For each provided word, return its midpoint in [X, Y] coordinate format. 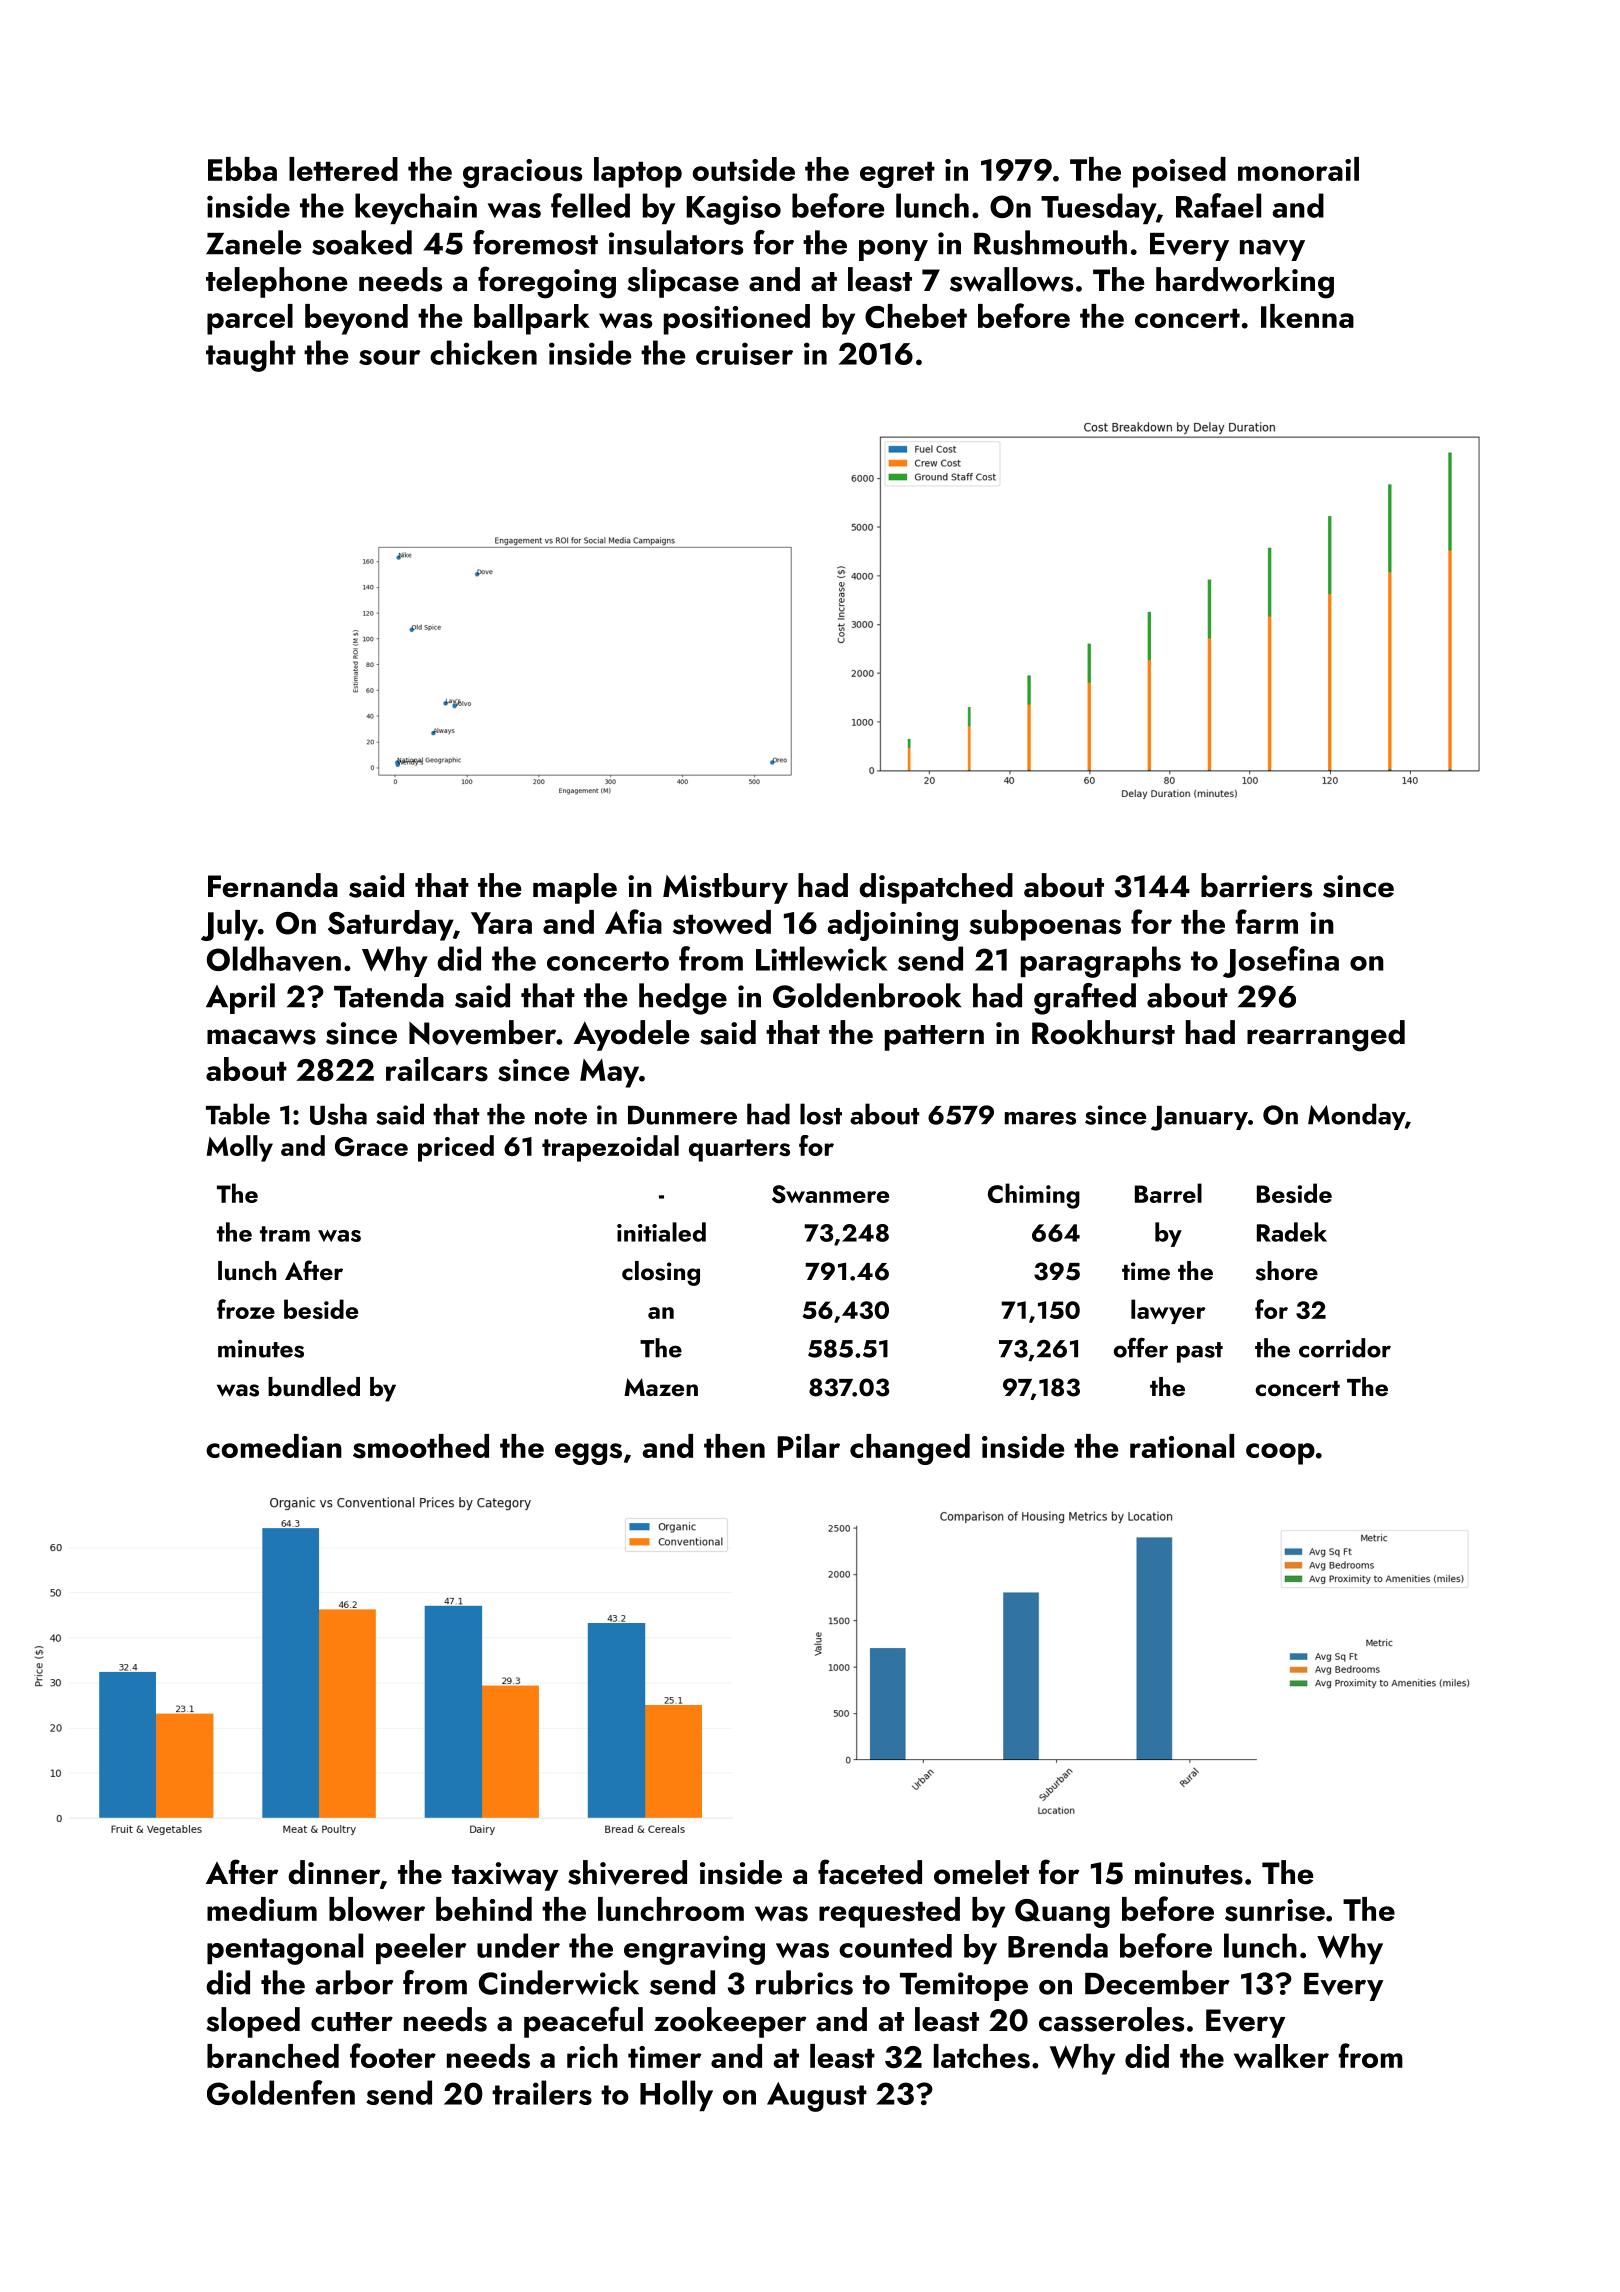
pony [893, 250]
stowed [722, 922]
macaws [261, 1037]
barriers [1256, 885]
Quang [1062, 1913]
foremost [535, 242]
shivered [627, 1872]
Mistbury [725, 888]
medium [262, 1909]
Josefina [1281, 962]
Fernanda [273, 885]
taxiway [505, 1876]
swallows [1011, 279]
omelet [981, 1872]
